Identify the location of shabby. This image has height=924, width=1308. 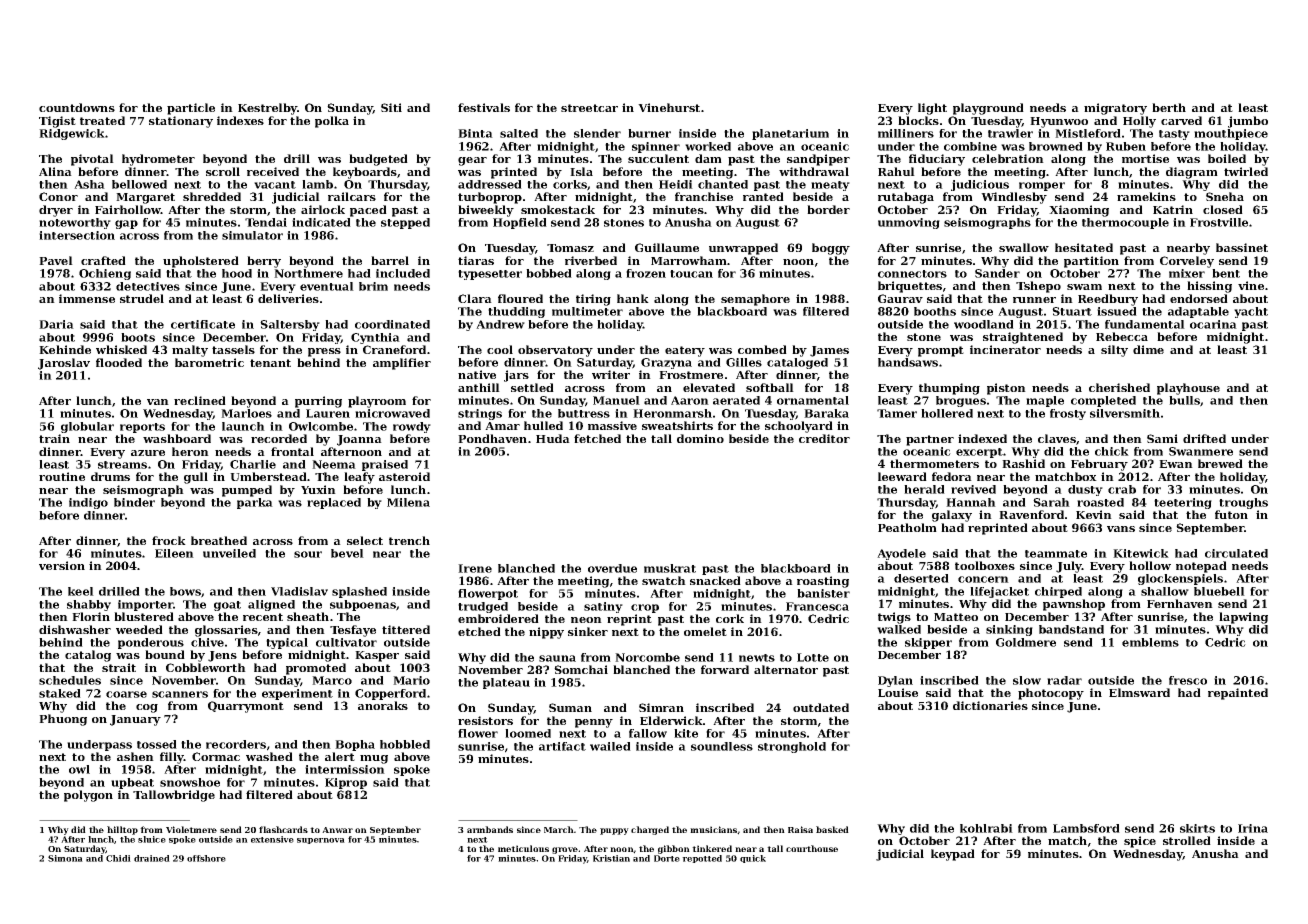
(89, 605).
